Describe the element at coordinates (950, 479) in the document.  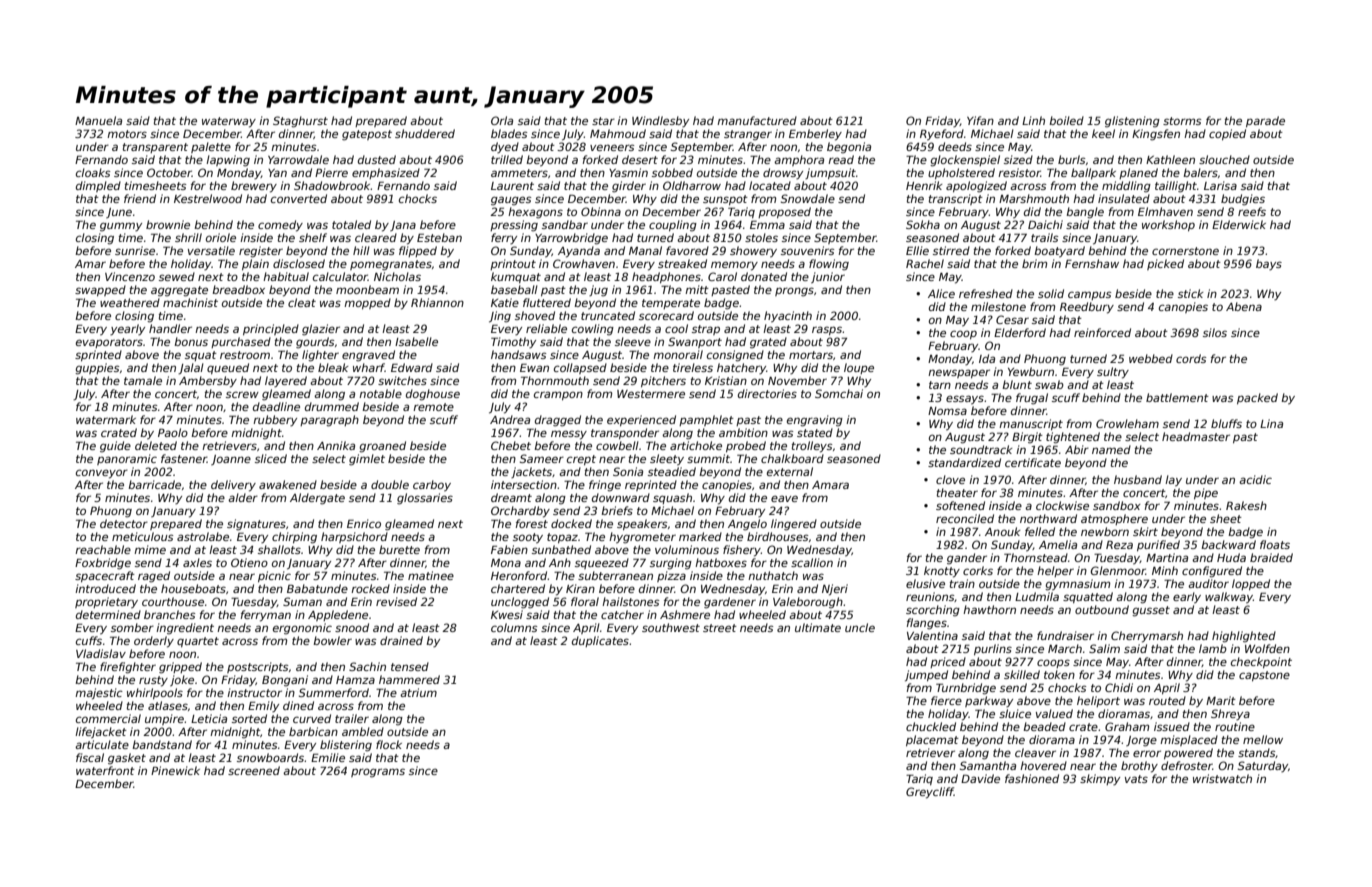
I see `clove` at that location.
